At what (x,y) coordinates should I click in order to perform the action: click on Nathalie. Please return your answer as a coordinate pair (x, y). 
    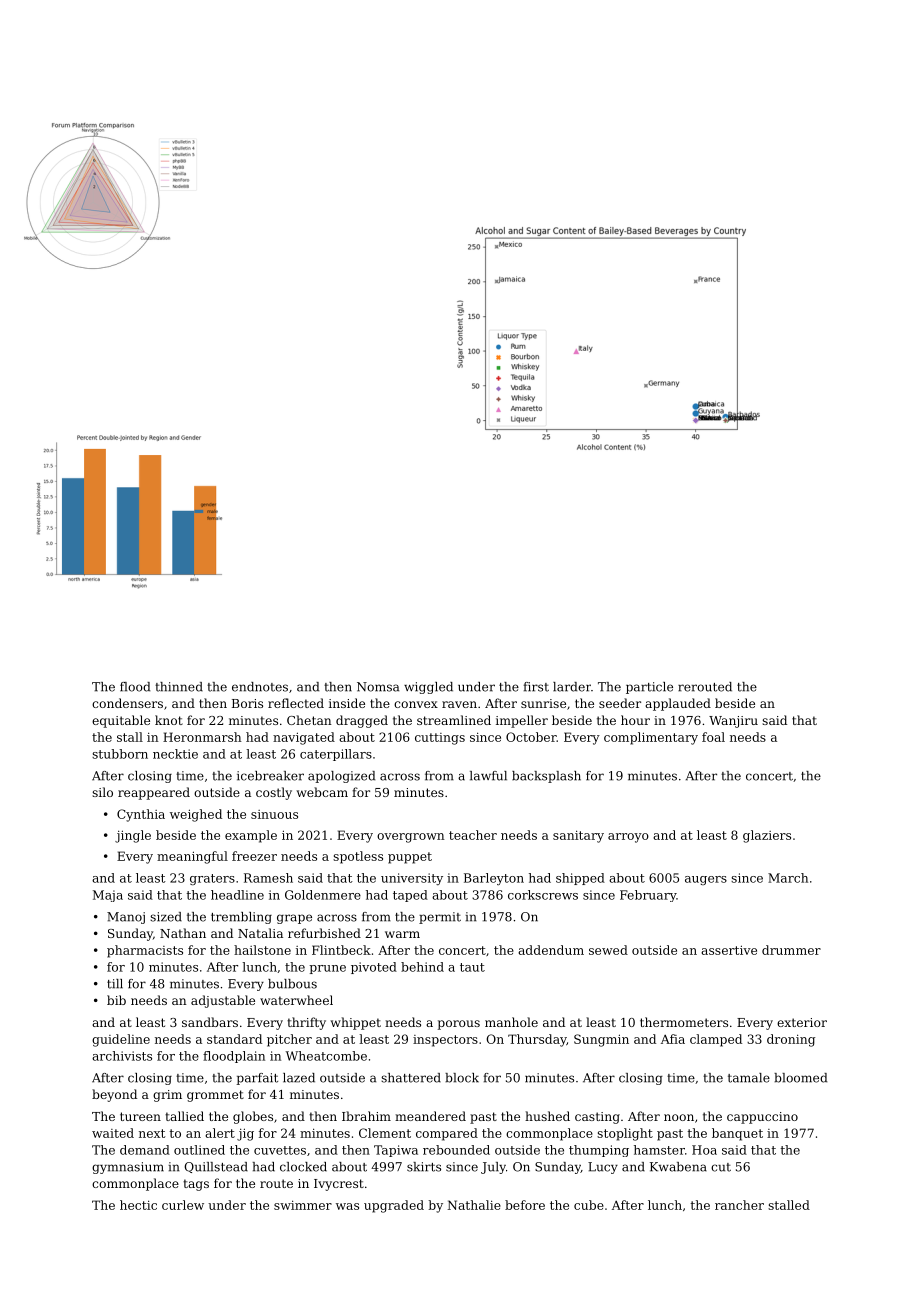
    Looking at the image, I should click on (474, 1205).
